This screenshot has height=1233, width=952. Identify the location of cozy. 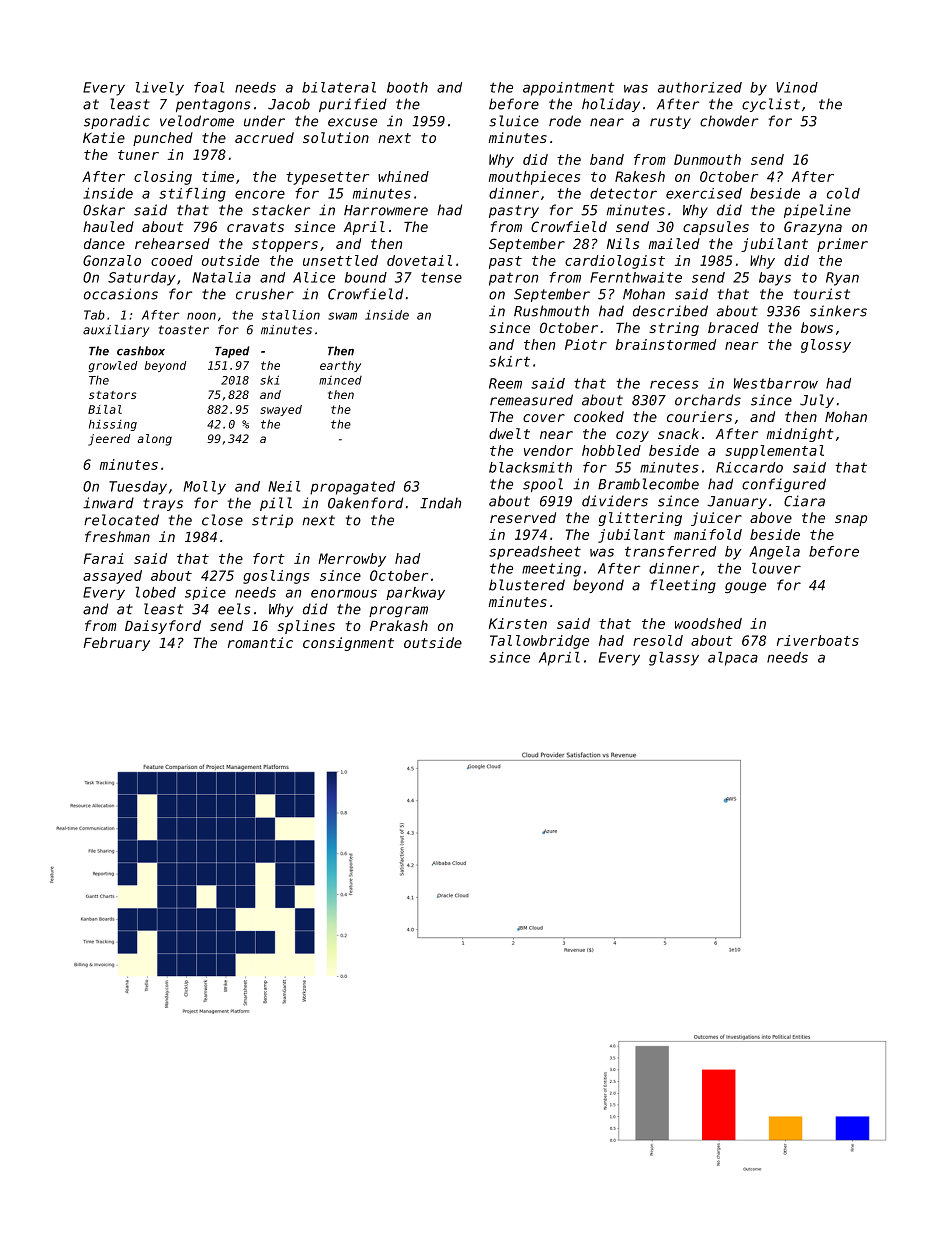
(632, 436).
